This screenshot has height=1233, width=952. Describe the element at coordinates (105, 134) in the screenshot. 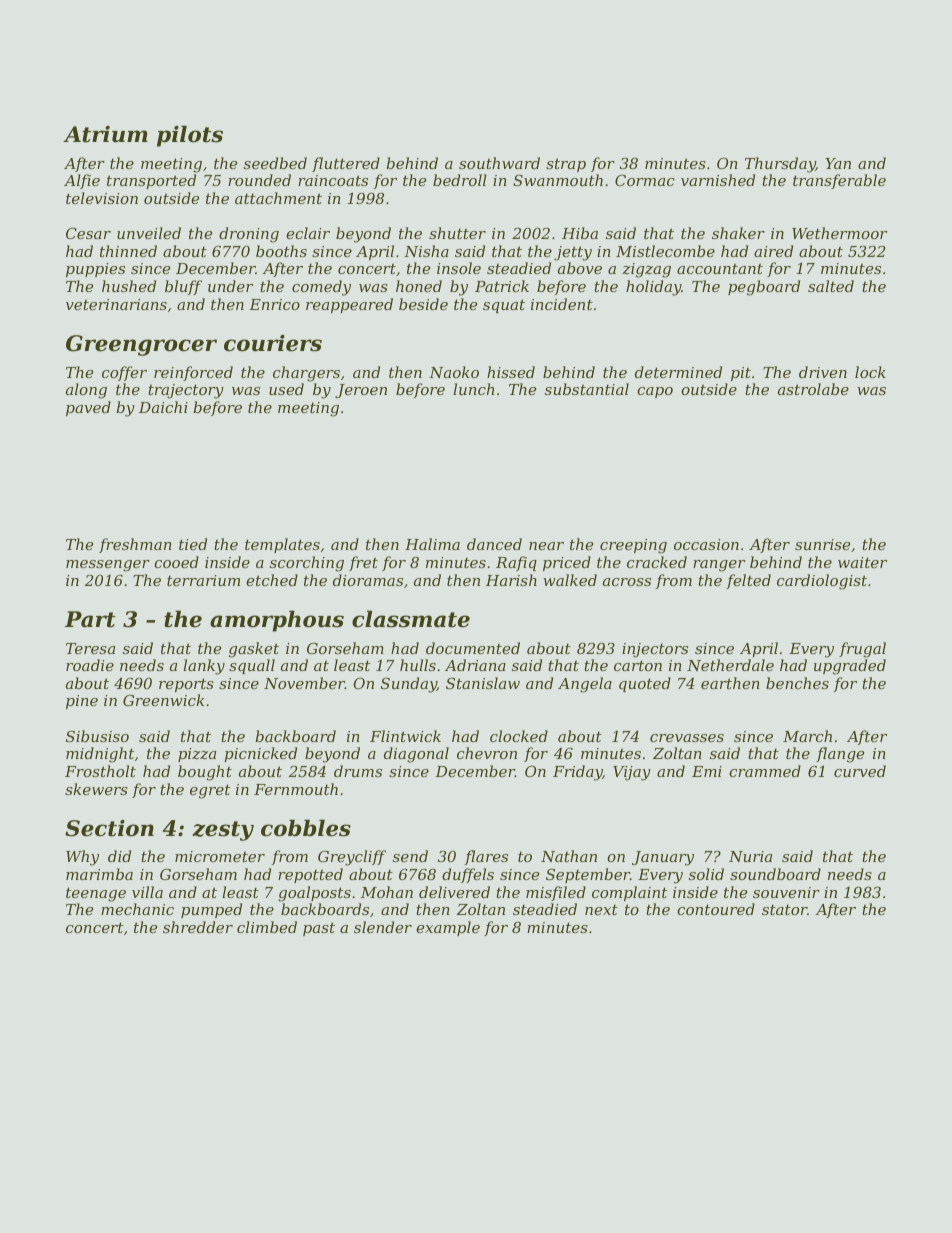

I see `Atrium` at that location.
